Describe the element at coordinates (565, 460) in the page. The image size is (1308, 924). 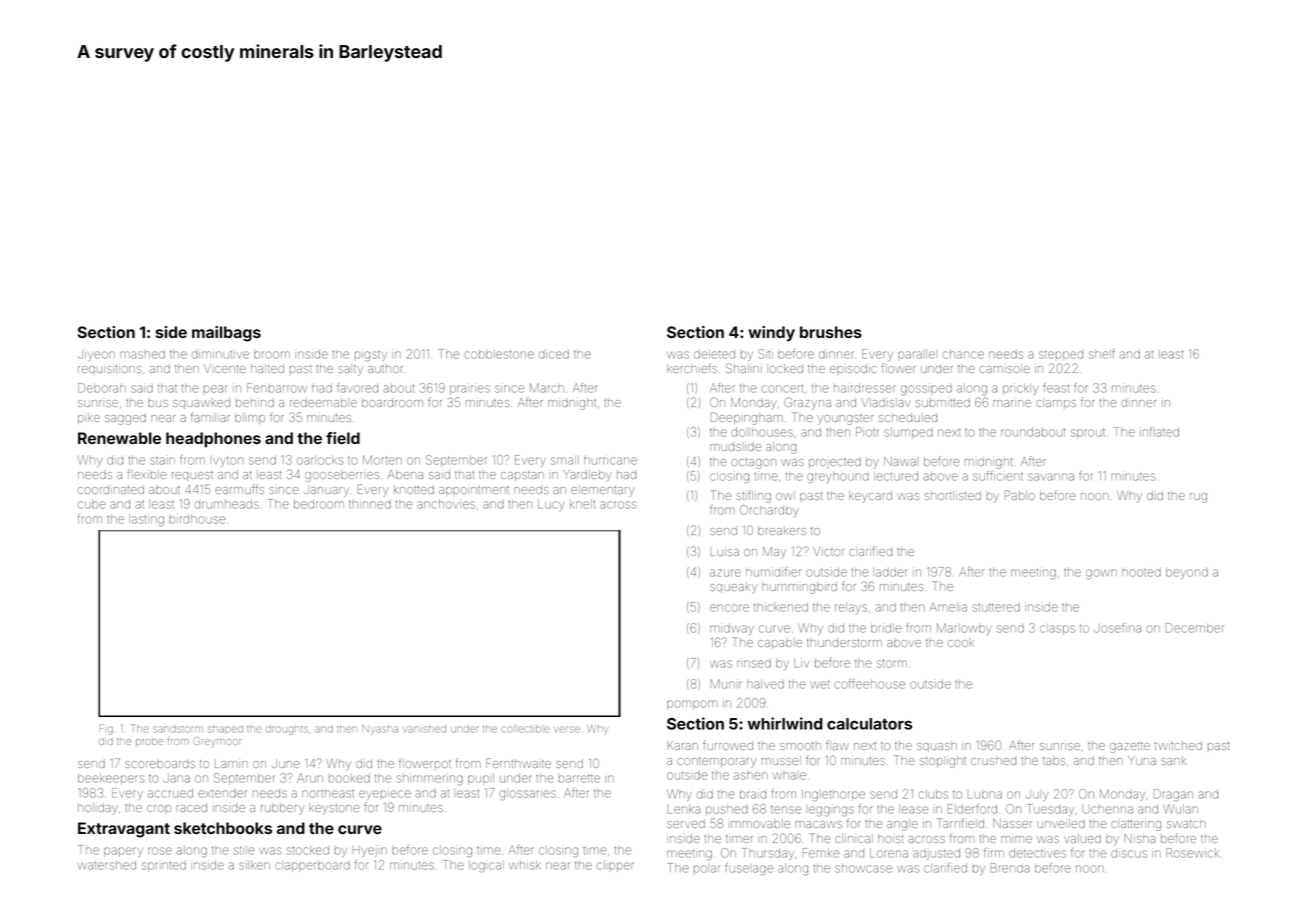
I see `small` at that location.
